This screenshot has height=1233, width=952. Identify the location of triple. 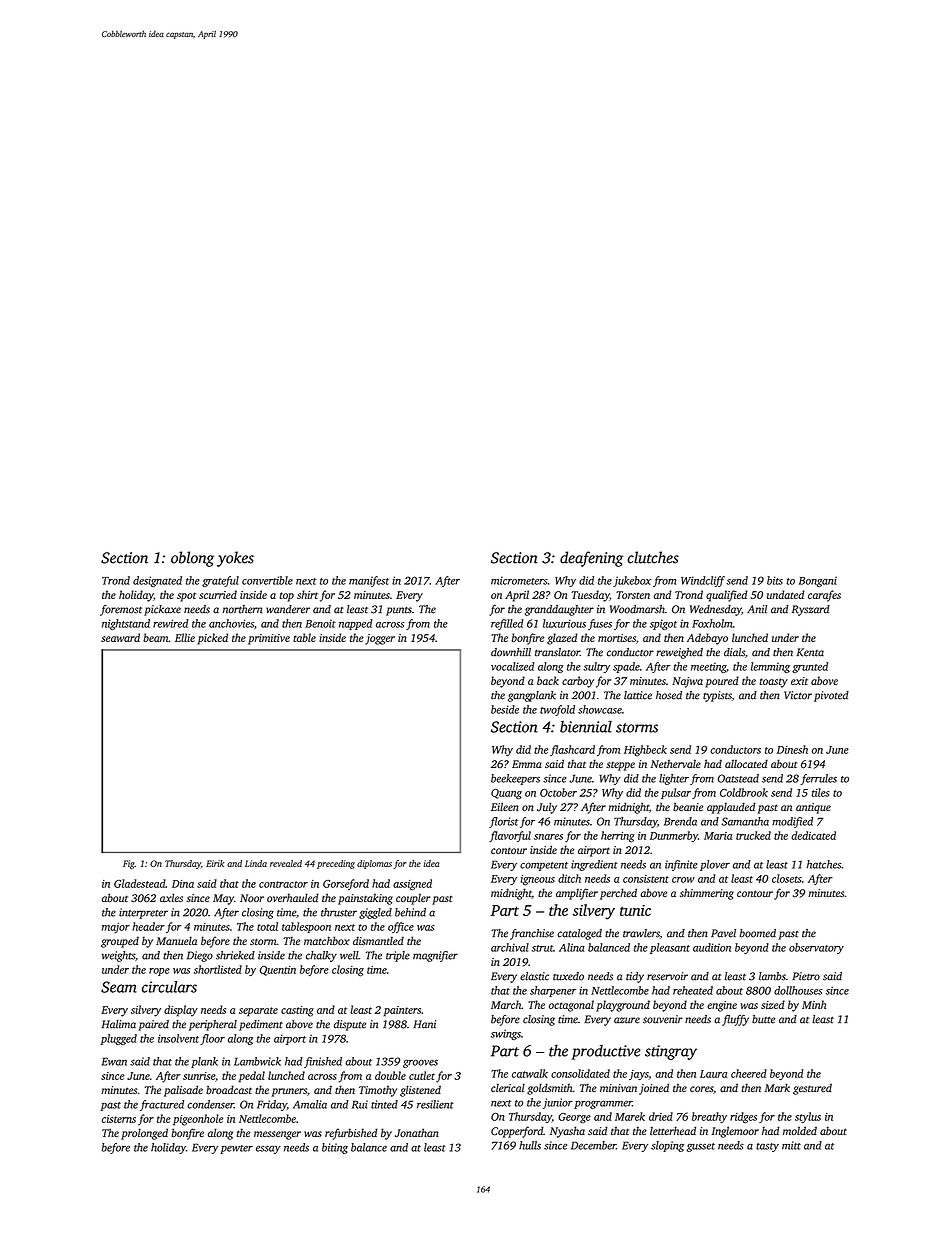
(398, 956).
